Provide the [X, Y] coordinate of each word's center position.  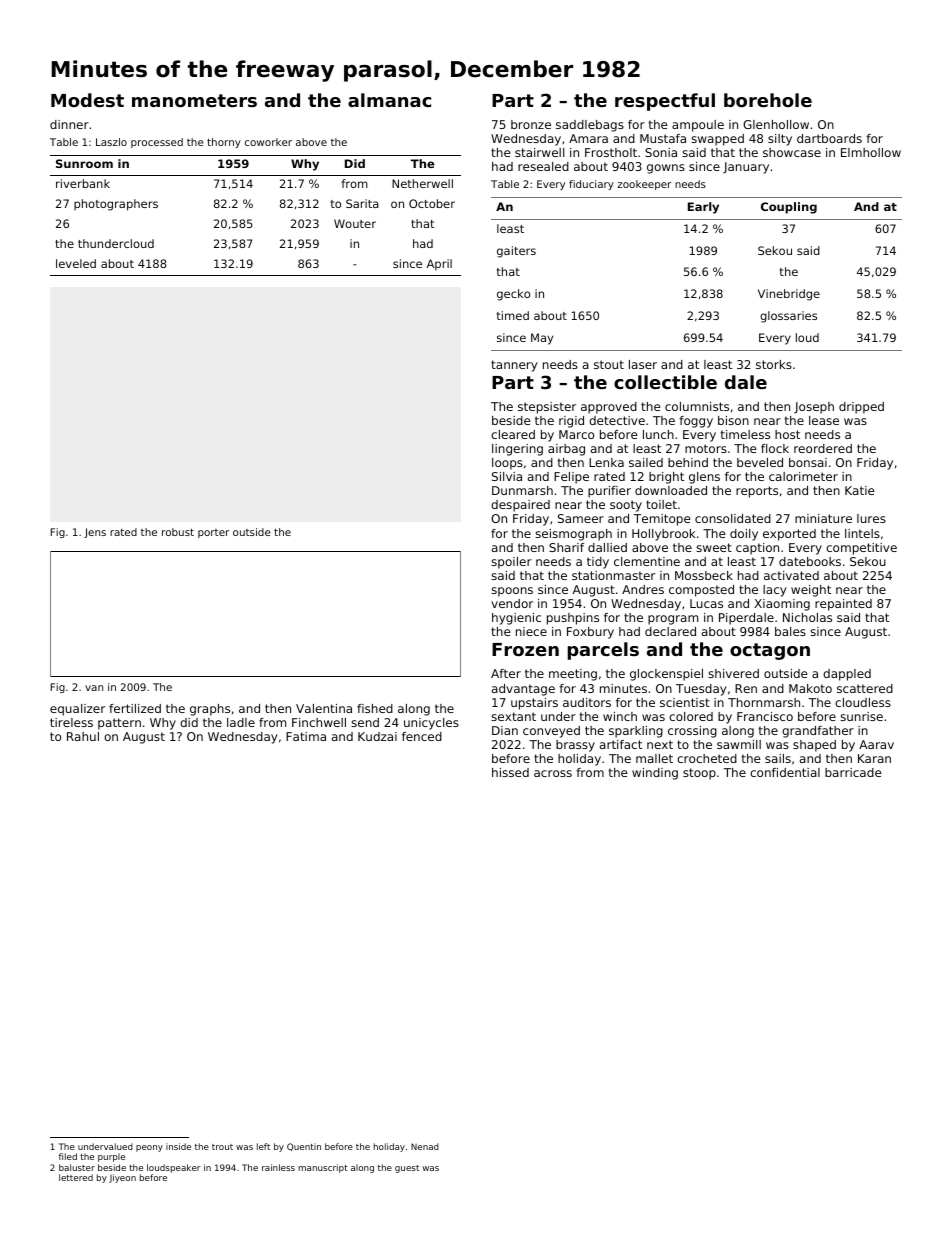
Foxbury [590, 633]
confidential [785, 772]
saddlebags [590, 126]
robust [178, 532]
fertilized [135, 708]
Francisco [765, 716]
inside [178, 1146]
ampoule [698, 126]
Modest [87, 100]
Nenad [425, 1146]
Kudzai [377, 736]
